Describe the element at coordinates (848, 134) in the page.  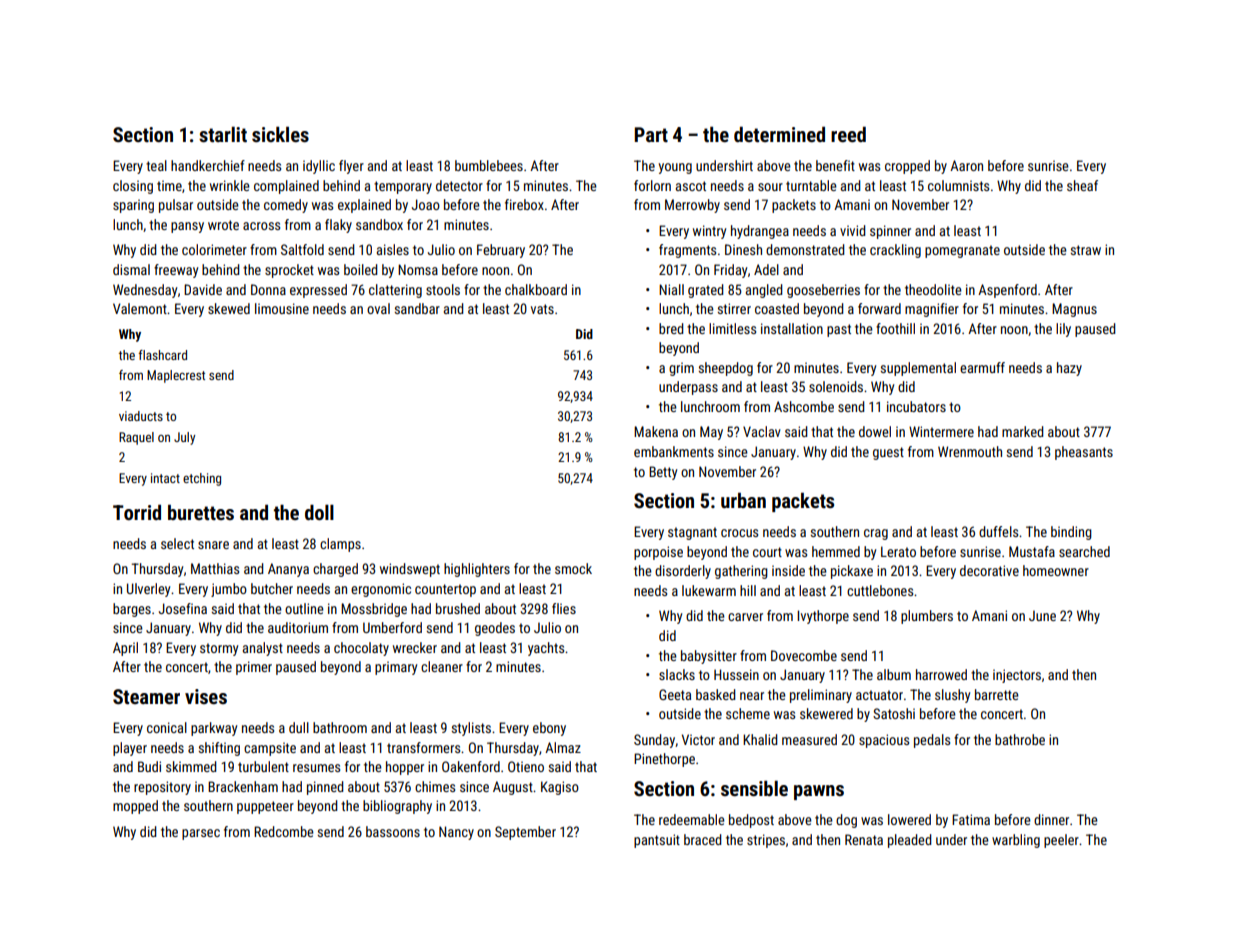
I see `reed` at that location.
